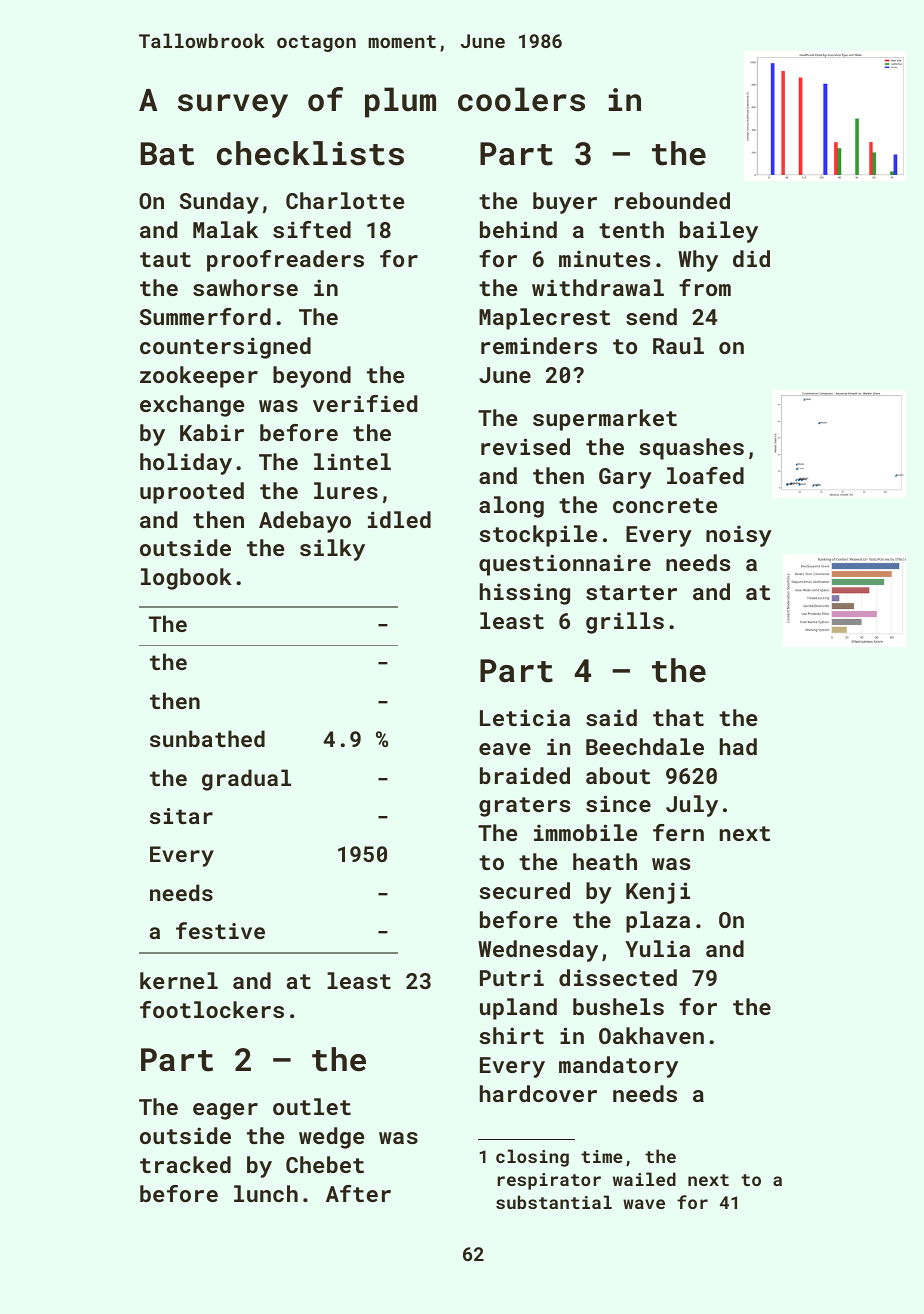 The image size is (924, 1314). Describe the element at coordinates (524, 890) in the screenshot. I see `secured` at that location.
